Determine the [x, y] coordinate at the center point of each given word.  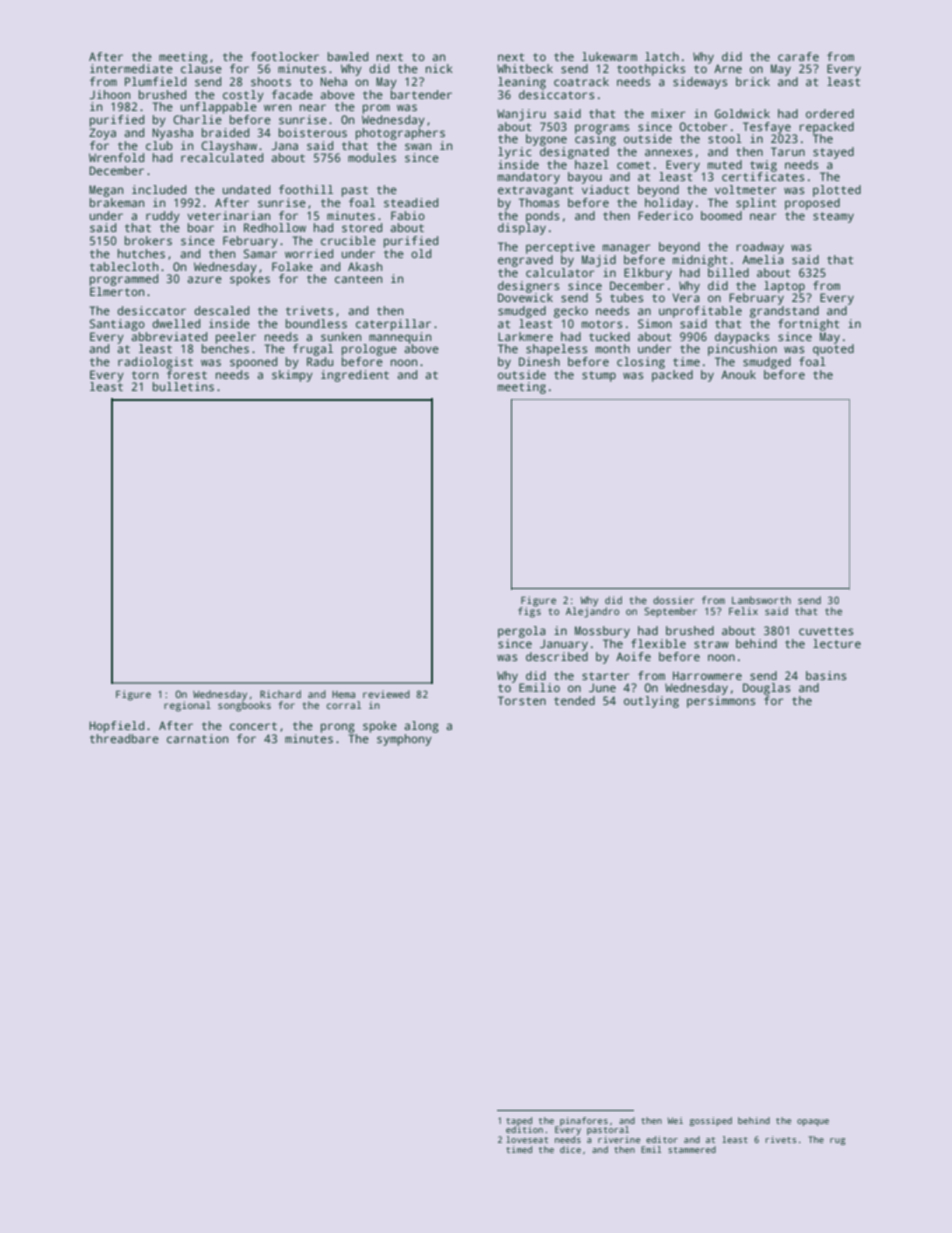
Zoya [102, 134]
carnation [197, 738]
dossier [673, 600]
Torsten [522, 700]
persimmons [721, 702]
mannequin [400, 338]
